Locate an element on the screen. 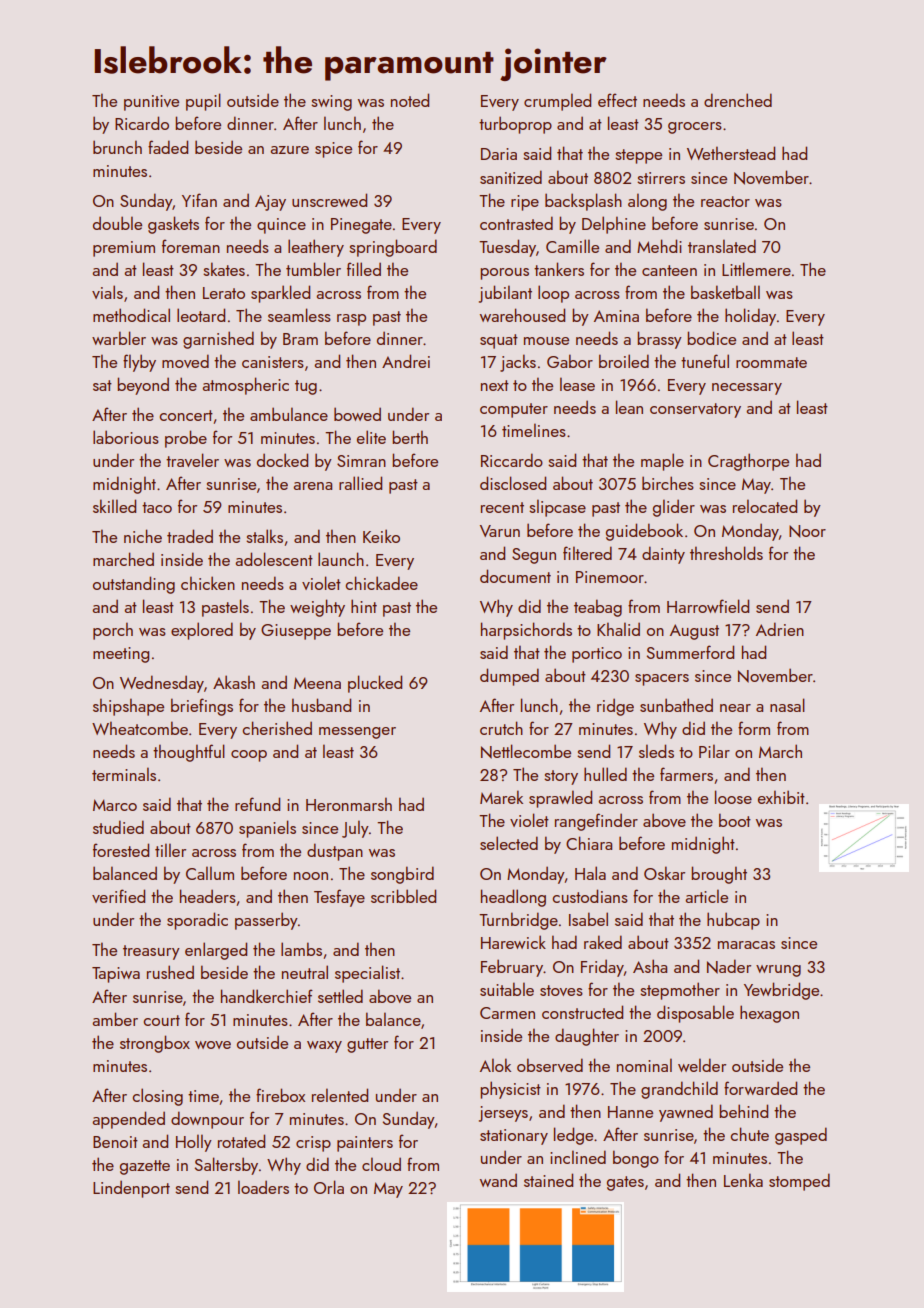 The width and height of the screenshot is (924, 1308). Heronmarsh is located at coordinates (349, 804).
